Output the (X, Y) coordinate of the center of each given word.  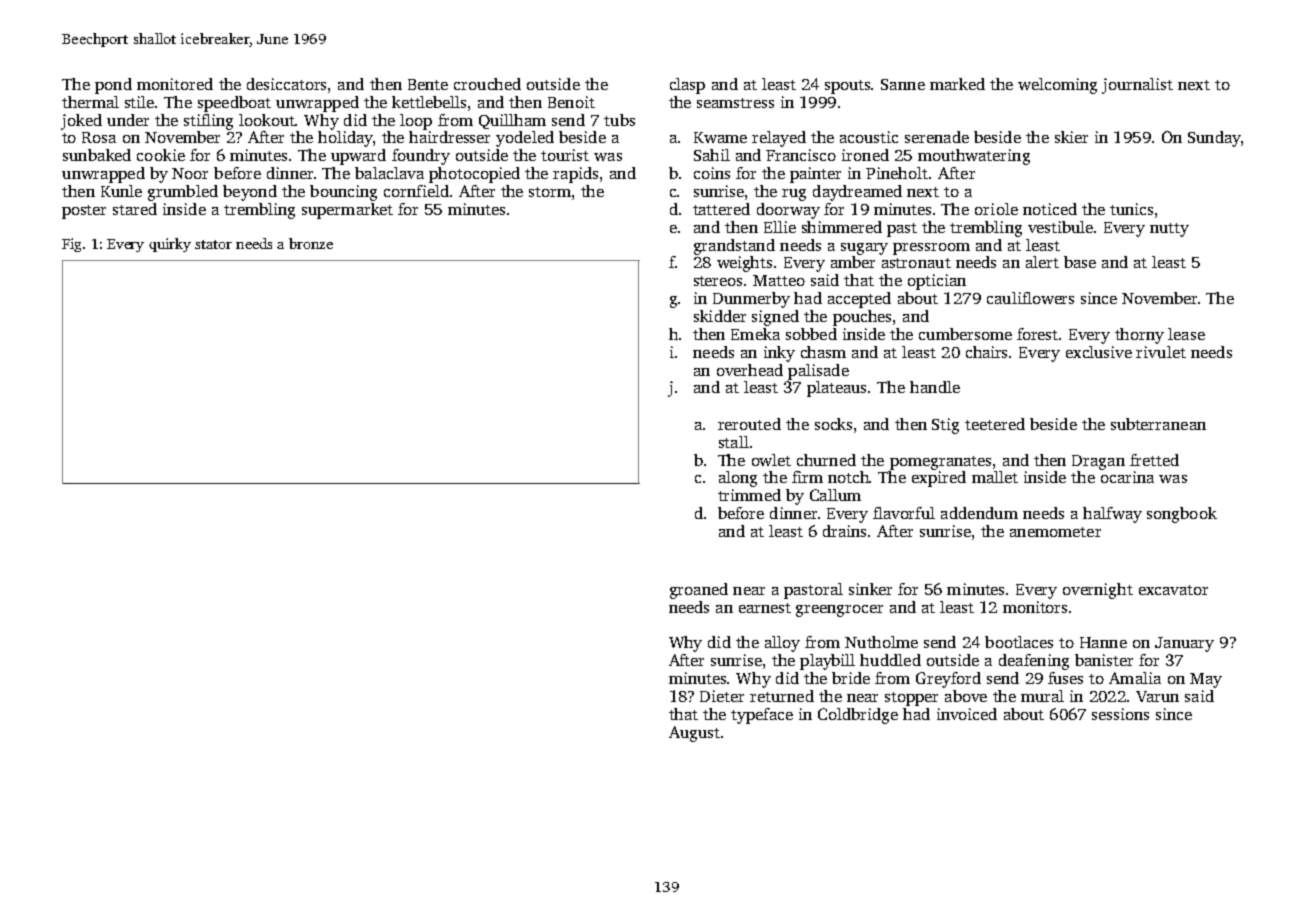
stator (213, 244)
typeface (762, 716)
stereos (718, 281)
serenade (937, 137)
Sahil (712, 155)
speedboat (234, 104)
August (694, 734)
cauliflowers (1030, 298)
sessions (1120, 714)
